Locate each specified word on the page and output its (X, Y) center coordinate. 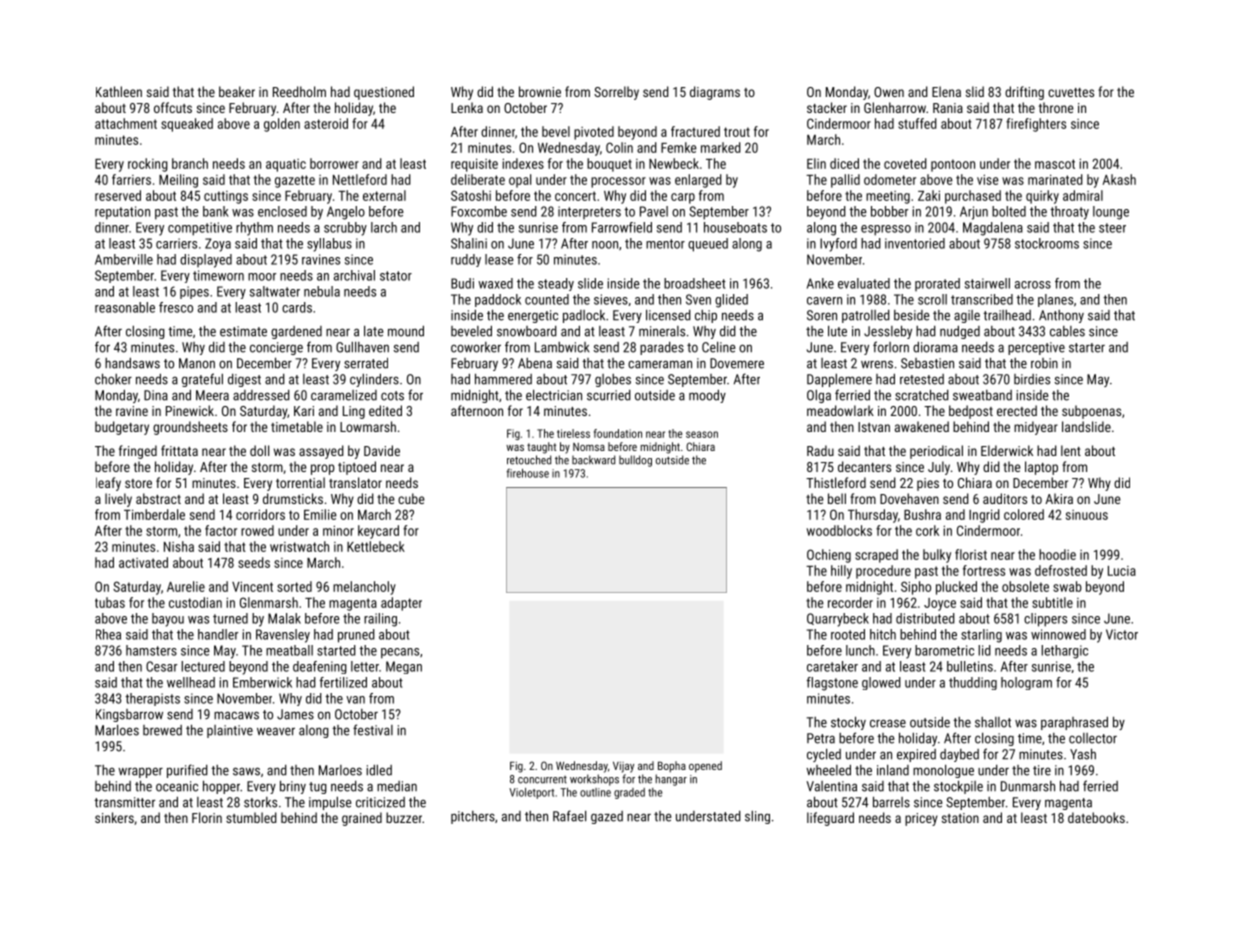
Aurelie (186, 586)
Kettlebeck (376, 546)
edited (385, 410)
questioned (384, 93)
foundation (618, 433)
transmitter (124, 802)
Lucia (1122, 571)
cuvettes (1071, 92)
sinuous (1087, 515)
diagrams (715, 93)
